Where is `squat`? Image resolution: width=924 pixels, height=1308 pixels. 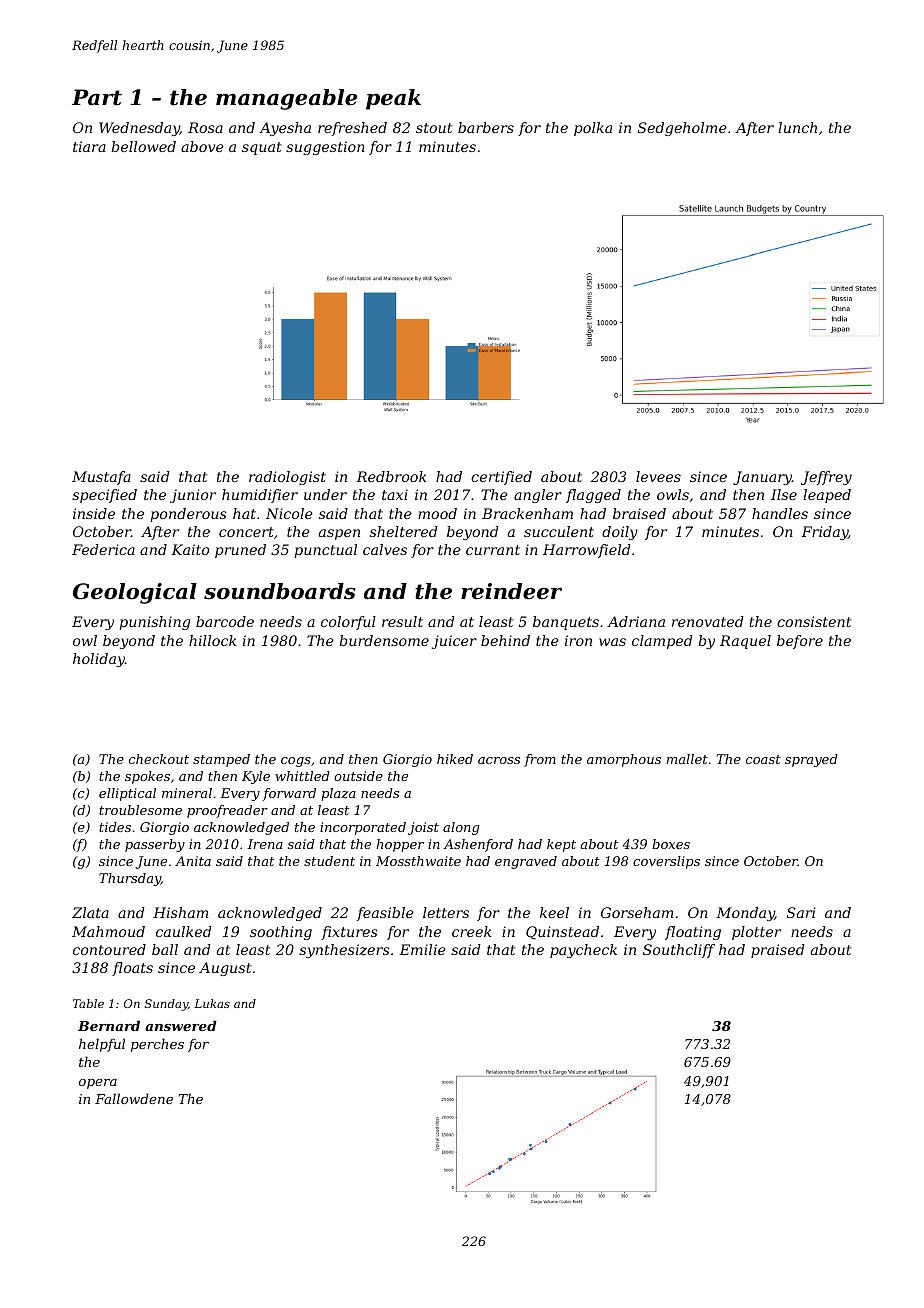 squat is located at coordinates (262, 148).
